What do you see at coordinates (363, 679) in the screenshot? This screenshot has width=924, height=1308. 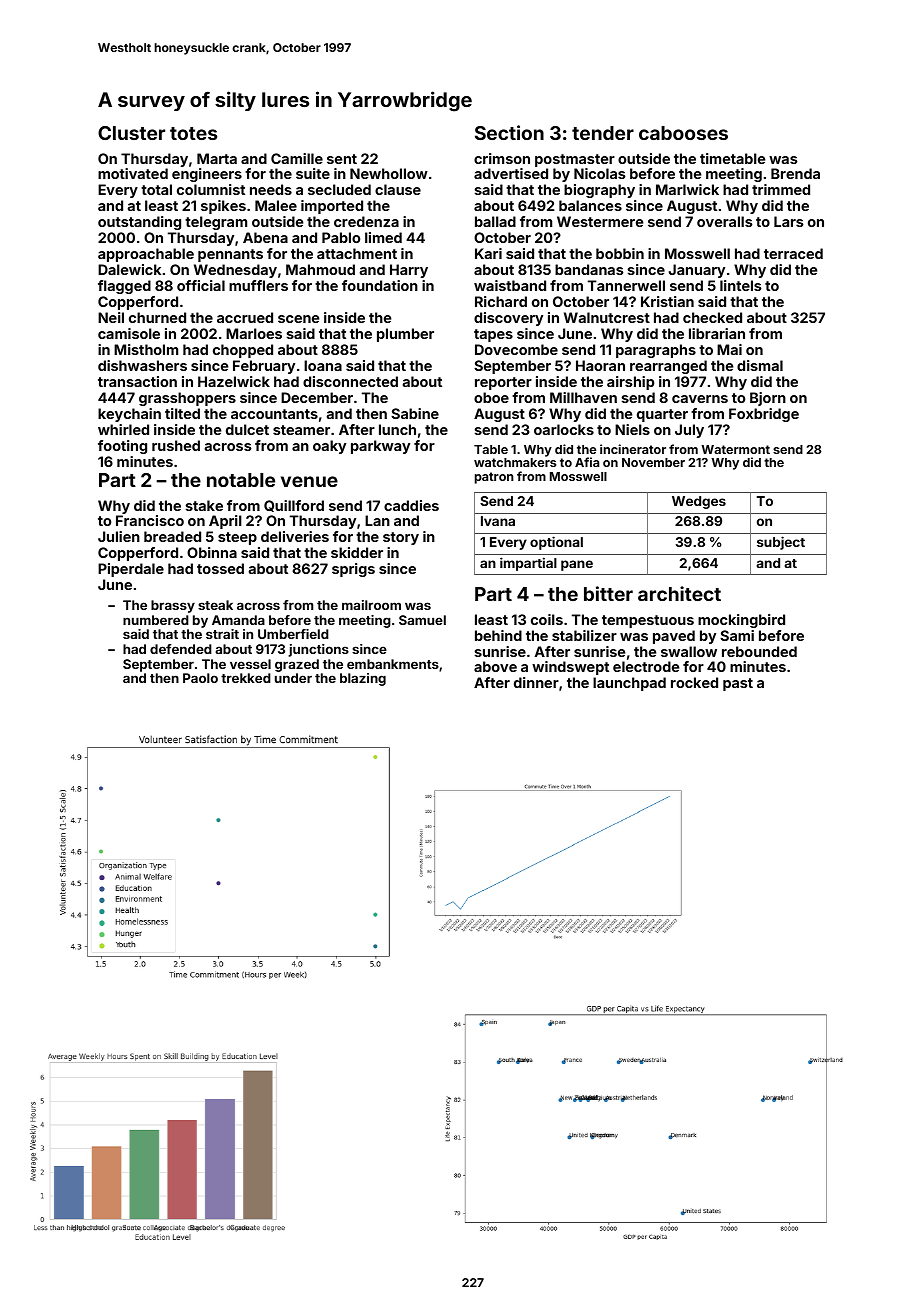 I see `blazing` at bounding box center [363, 679].
